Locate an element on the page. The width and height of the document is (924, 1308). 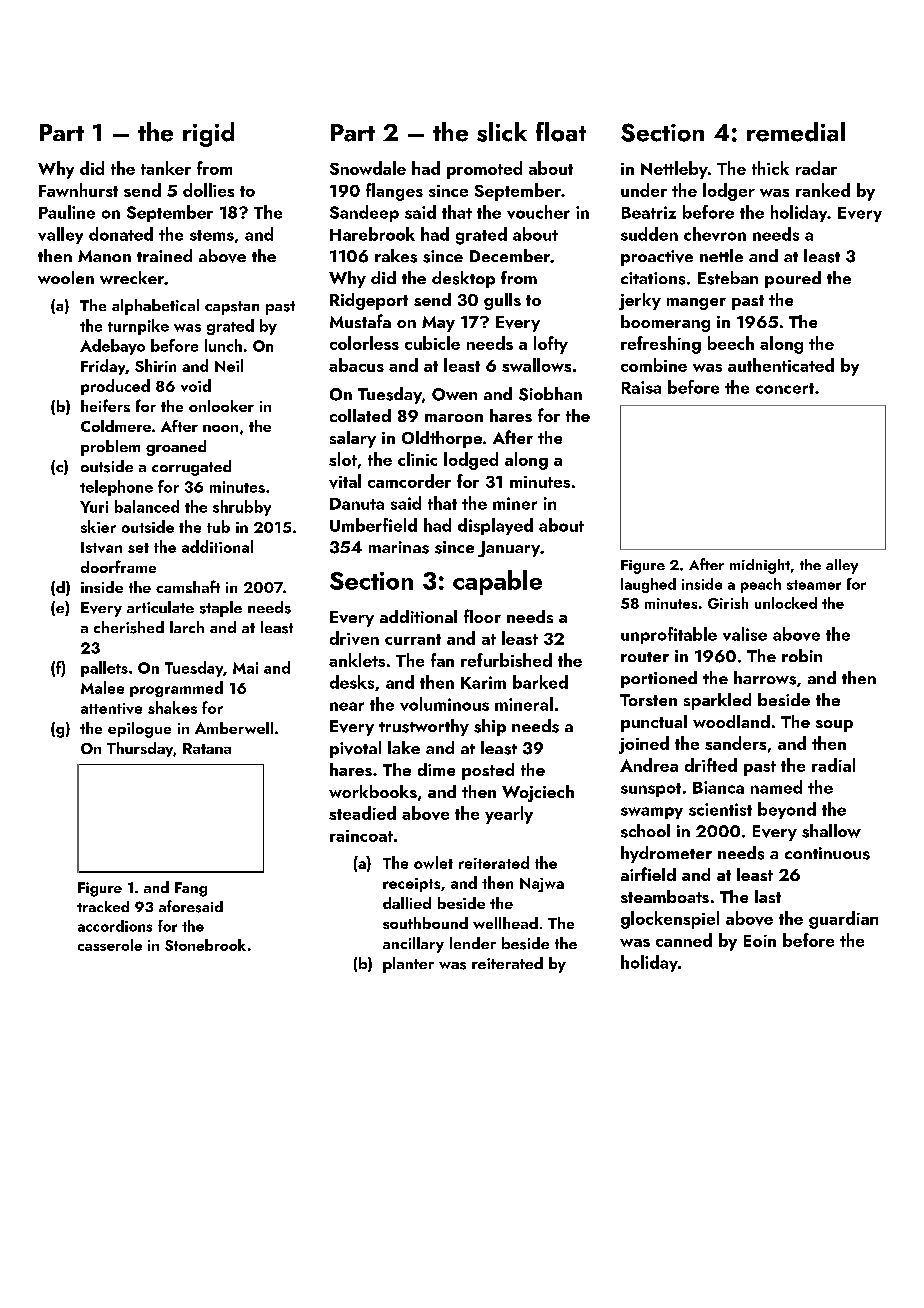
continuous is located at coordinates (827, 853).
